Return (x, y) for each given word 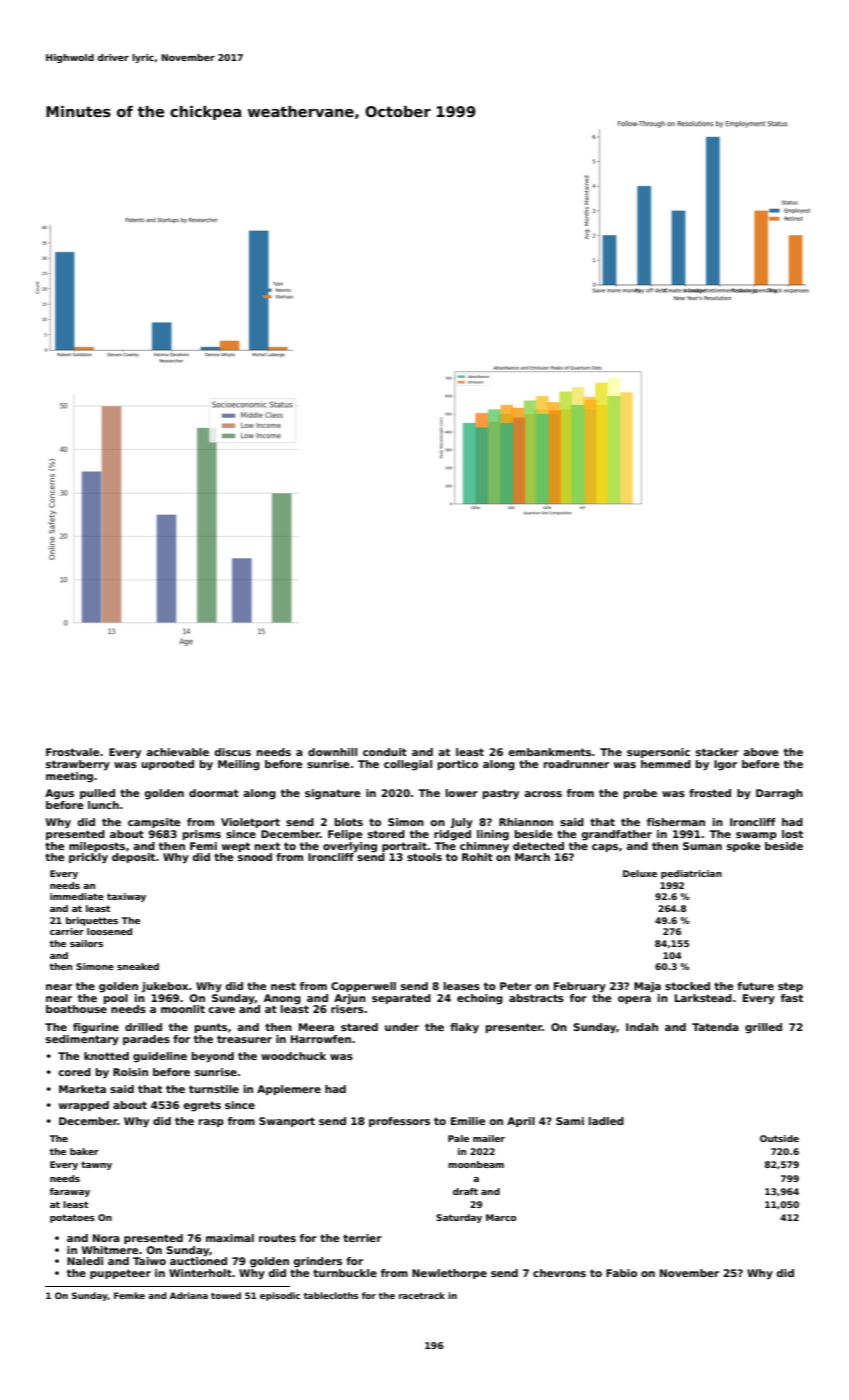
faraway (70, 1192)
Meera (316, 1027)
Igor (725, 765)
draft (465, 1191)
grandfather (616, 835)
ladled (606, 1121)
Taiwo (149, 1261)
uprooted (167, 765)
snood (255, 857)
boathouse (76, 1009)
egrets (202, 1106)
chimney (484, 847)
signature (333, 794)
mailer (489, 1138)
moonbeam (476, 1164)
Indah (642, 1027)
